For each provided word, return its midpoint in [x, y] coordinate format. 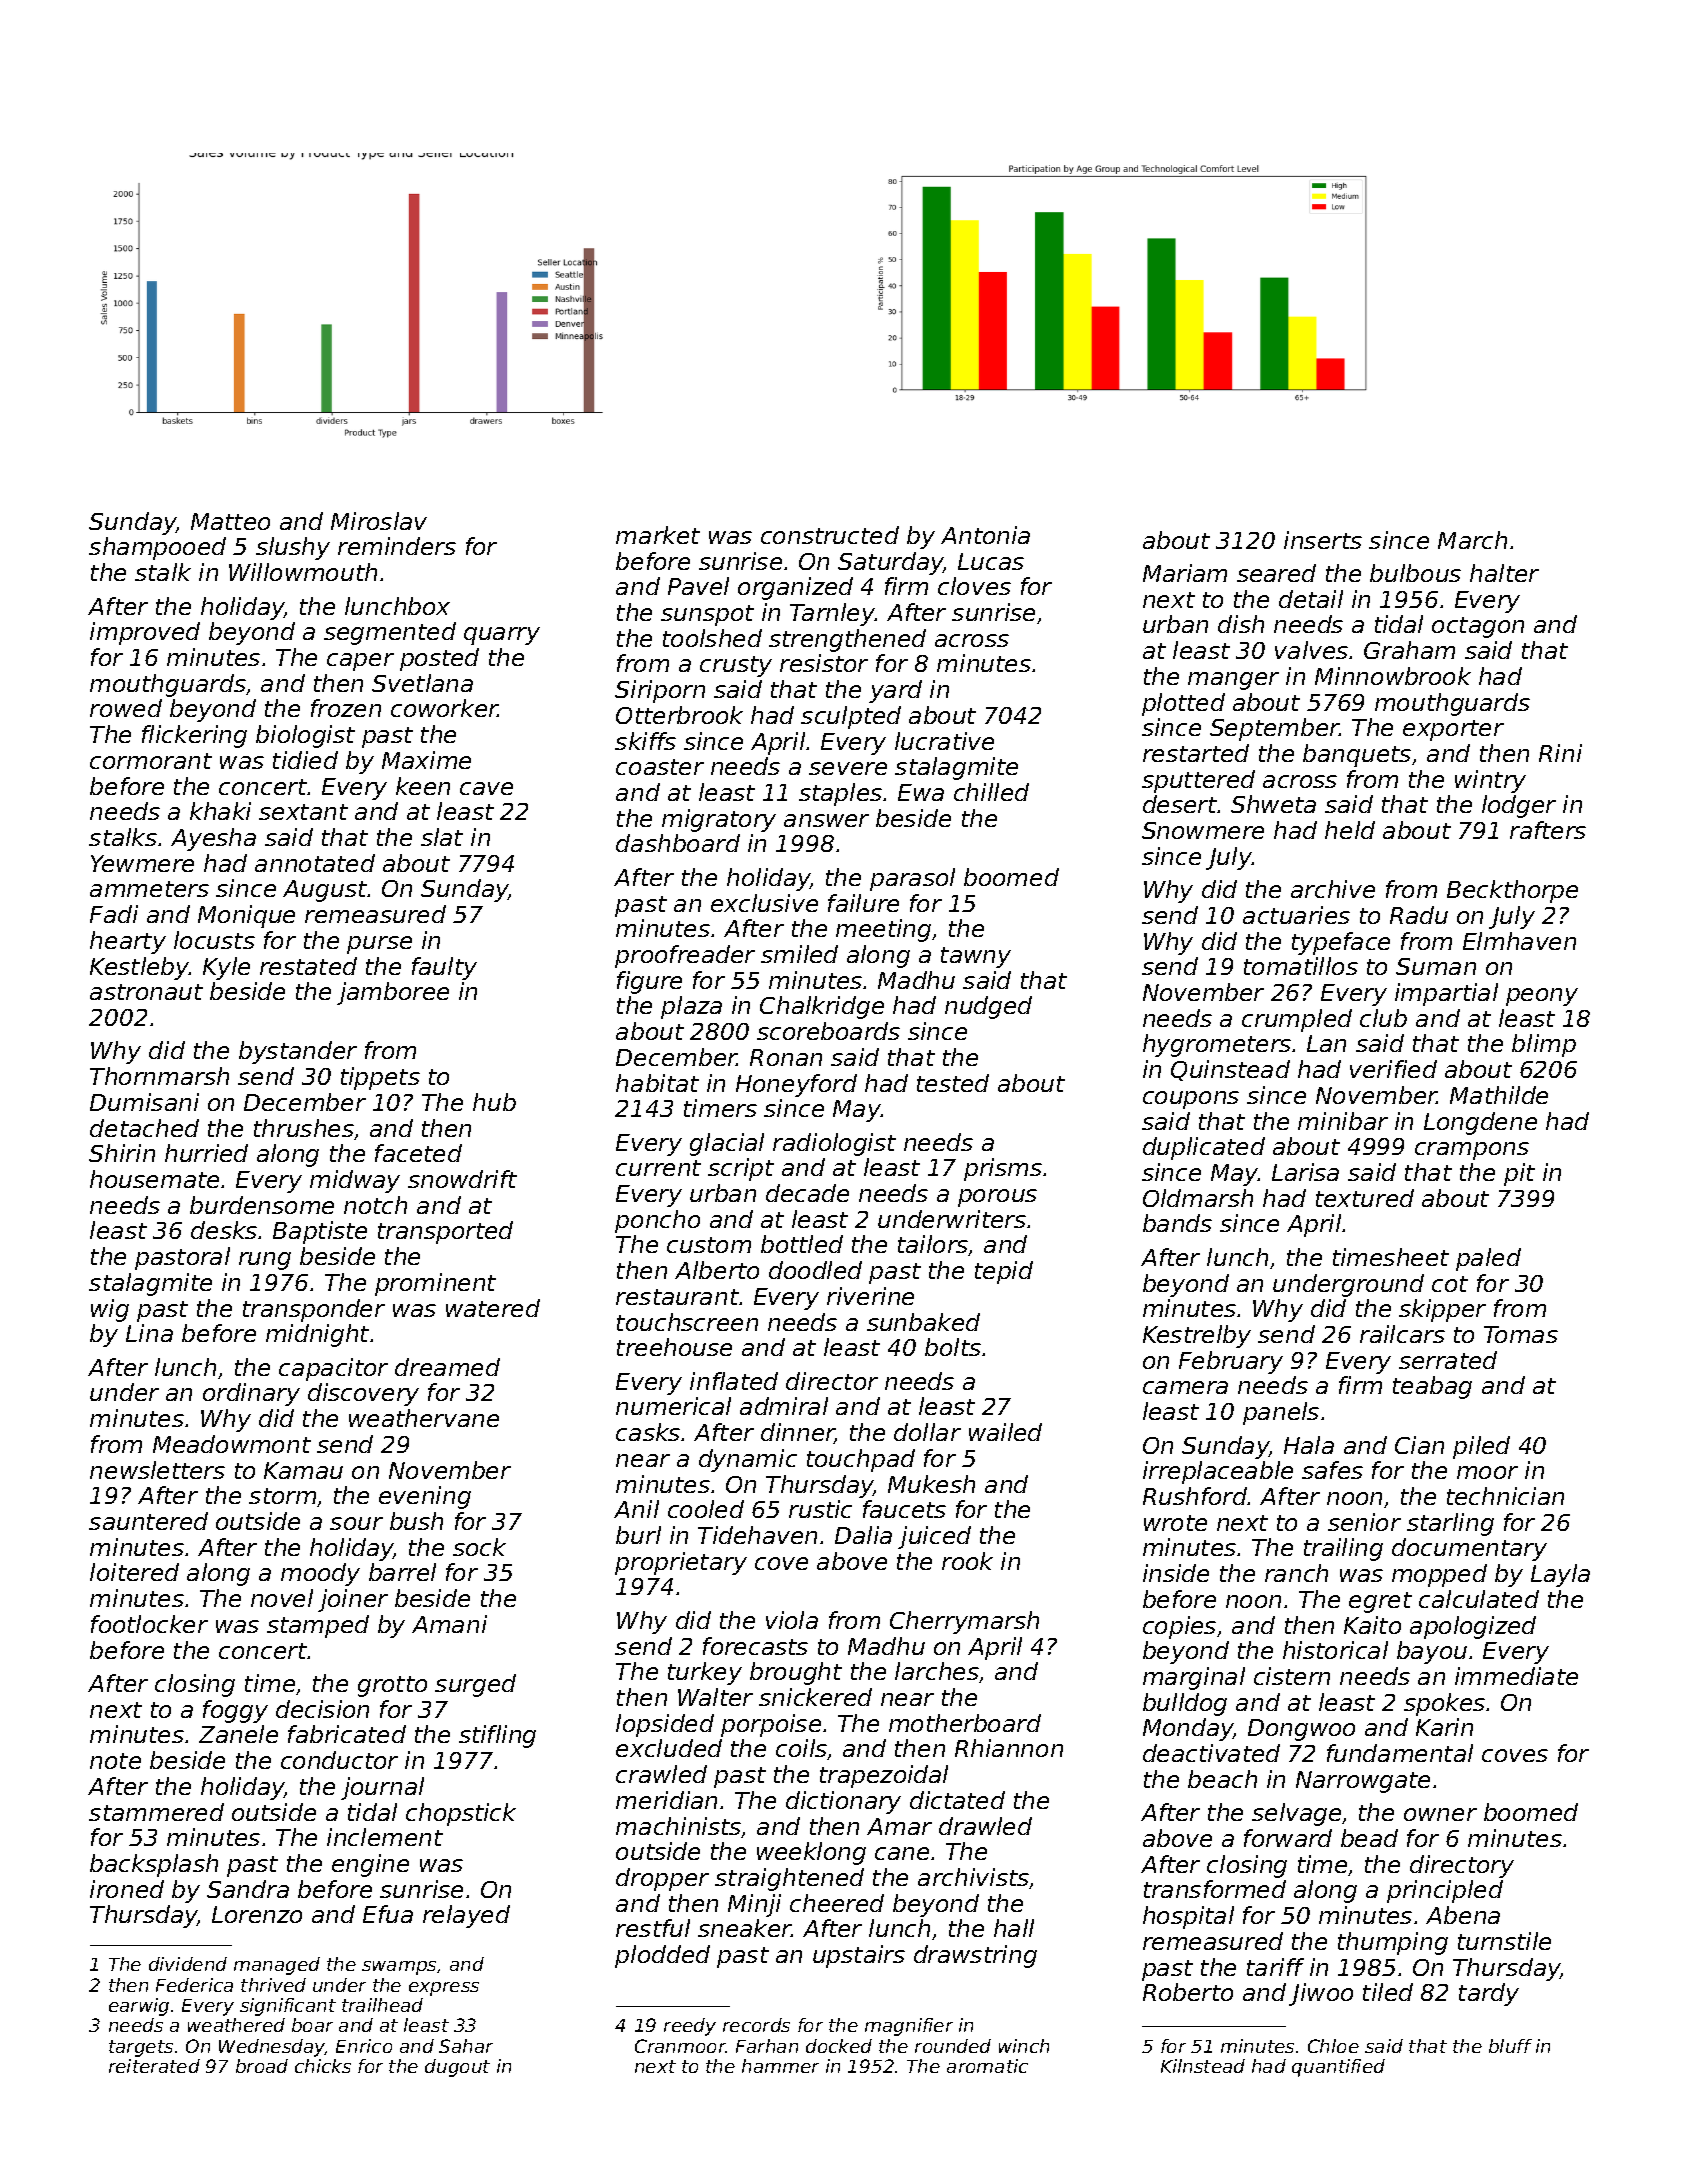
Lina [149, 1333]
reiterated [154, 2066]
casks [648, 1432]
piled [1481, 1447]
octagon [1478, 627]
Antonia [985, 535]
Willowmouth [303, 572]
